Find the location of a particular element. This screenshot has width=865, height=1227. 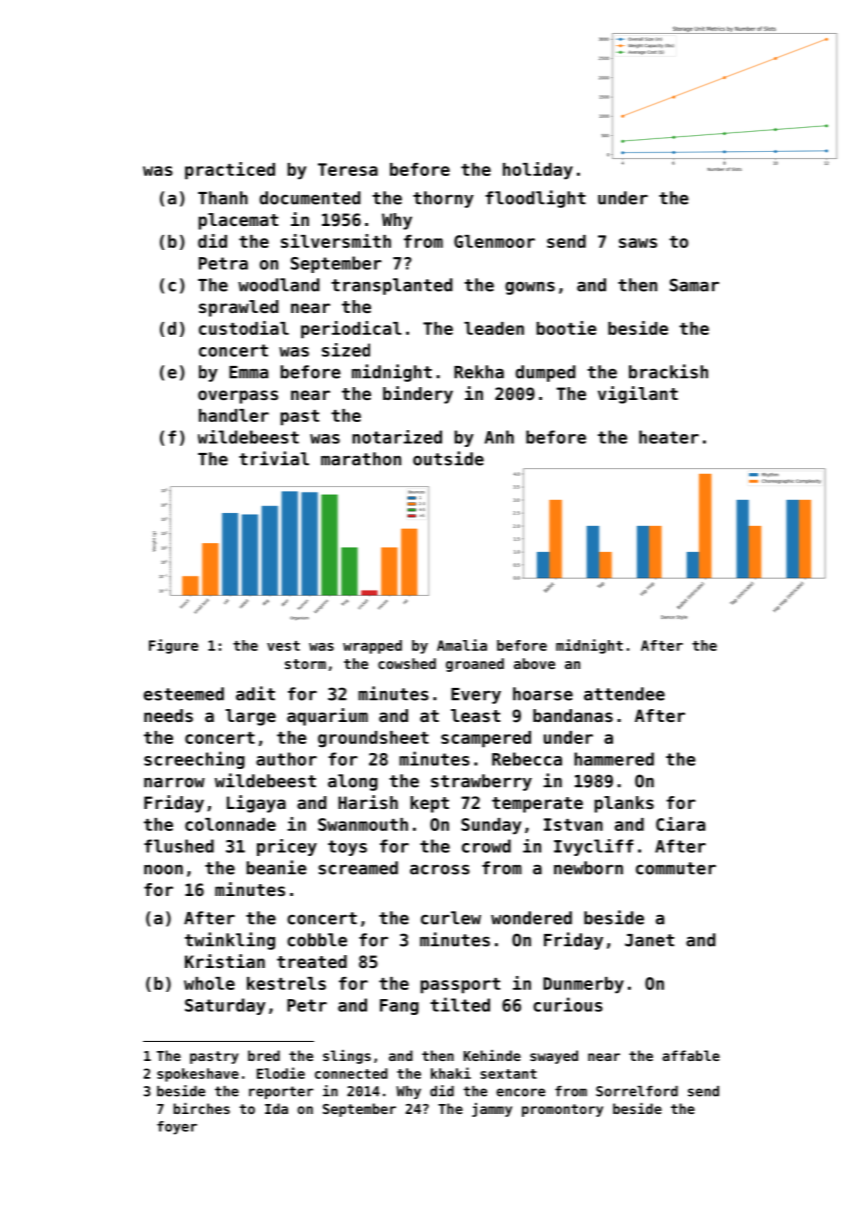

birches is located at coordinates (202, 1108).
